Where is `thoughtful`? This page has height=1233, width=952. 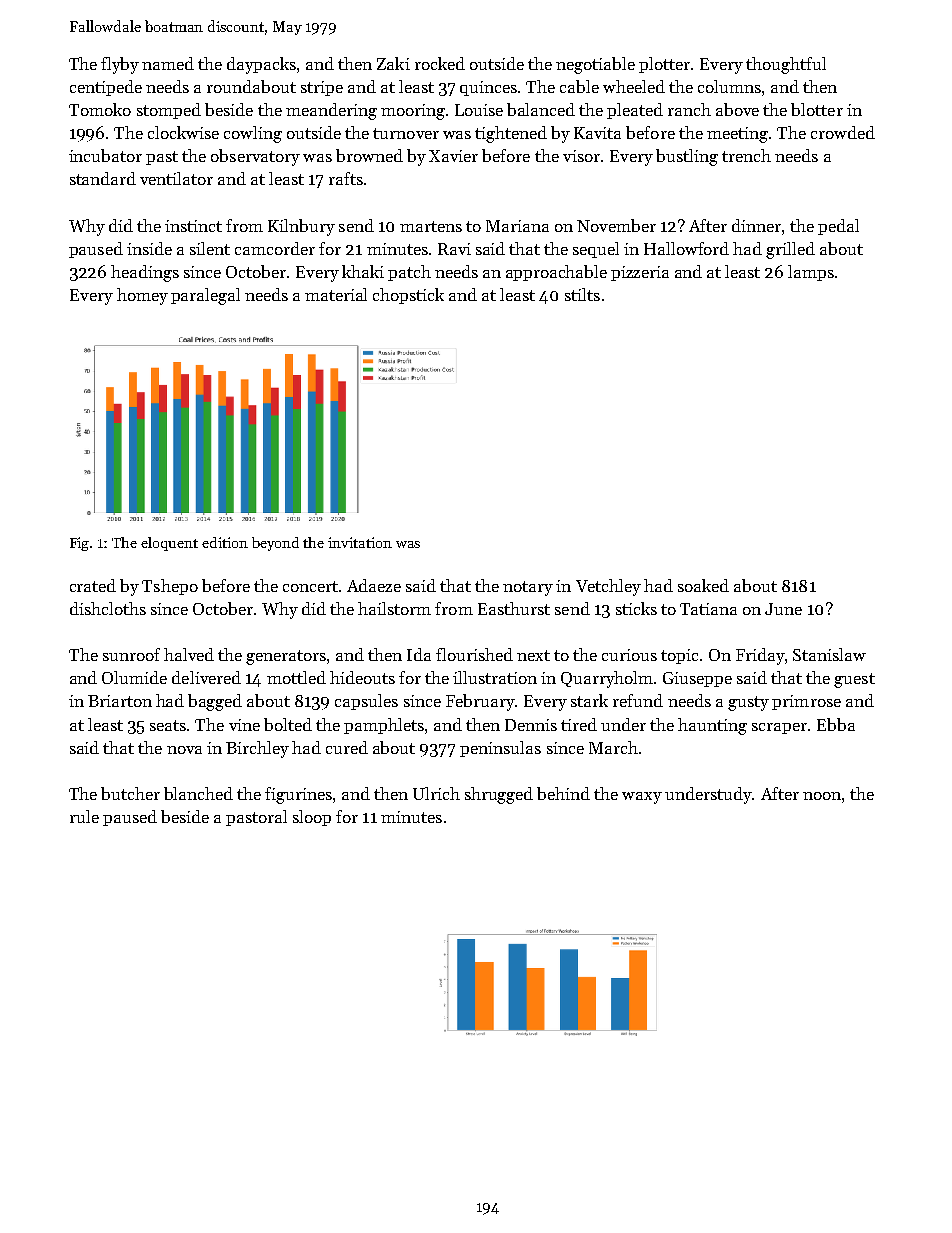 thoughtful is located at coordinates (786, 65).
